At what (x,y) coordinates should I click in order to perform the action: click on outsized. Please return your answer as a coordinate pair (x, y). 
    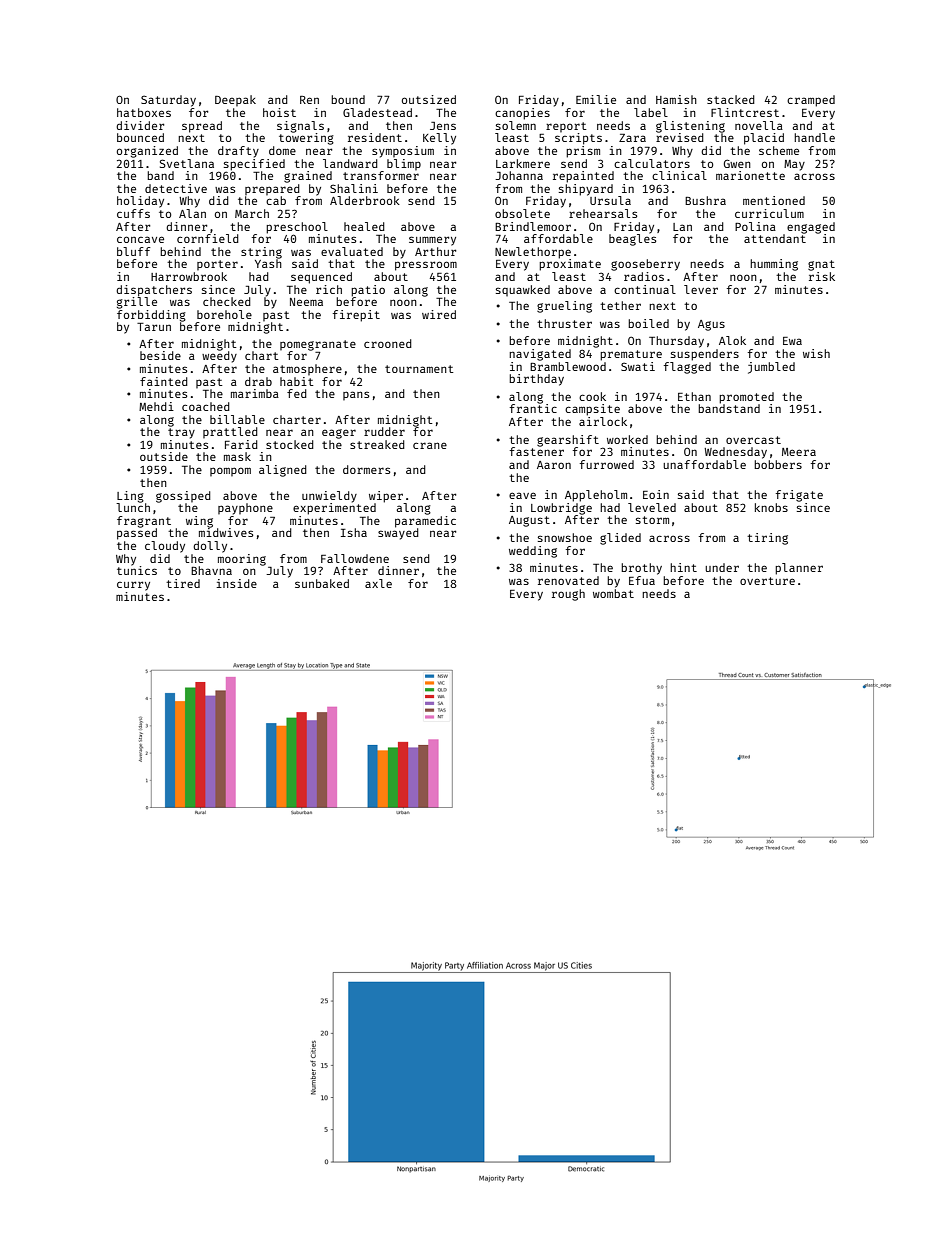
    Looking at the image, I should click on (429, 99).
